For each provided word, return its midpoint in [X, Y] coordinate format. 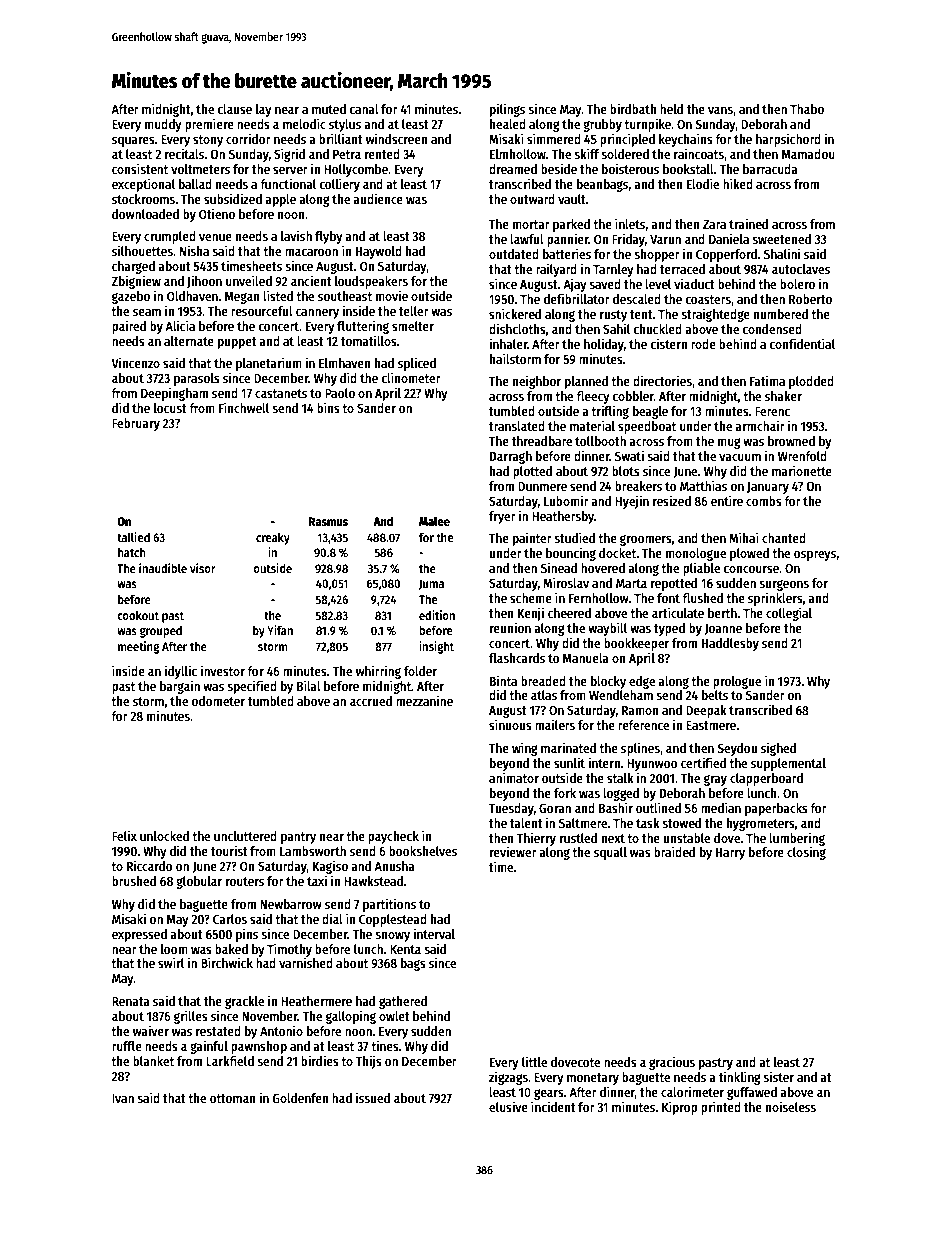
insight [436, 647]
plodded [811, 382]
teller [414, 311]
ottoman [232, 1098]
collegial [789, 614]
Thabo [807, 109]
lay [264, 110]
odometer [218, 701]
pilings [507, 110]
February [136, 424]
